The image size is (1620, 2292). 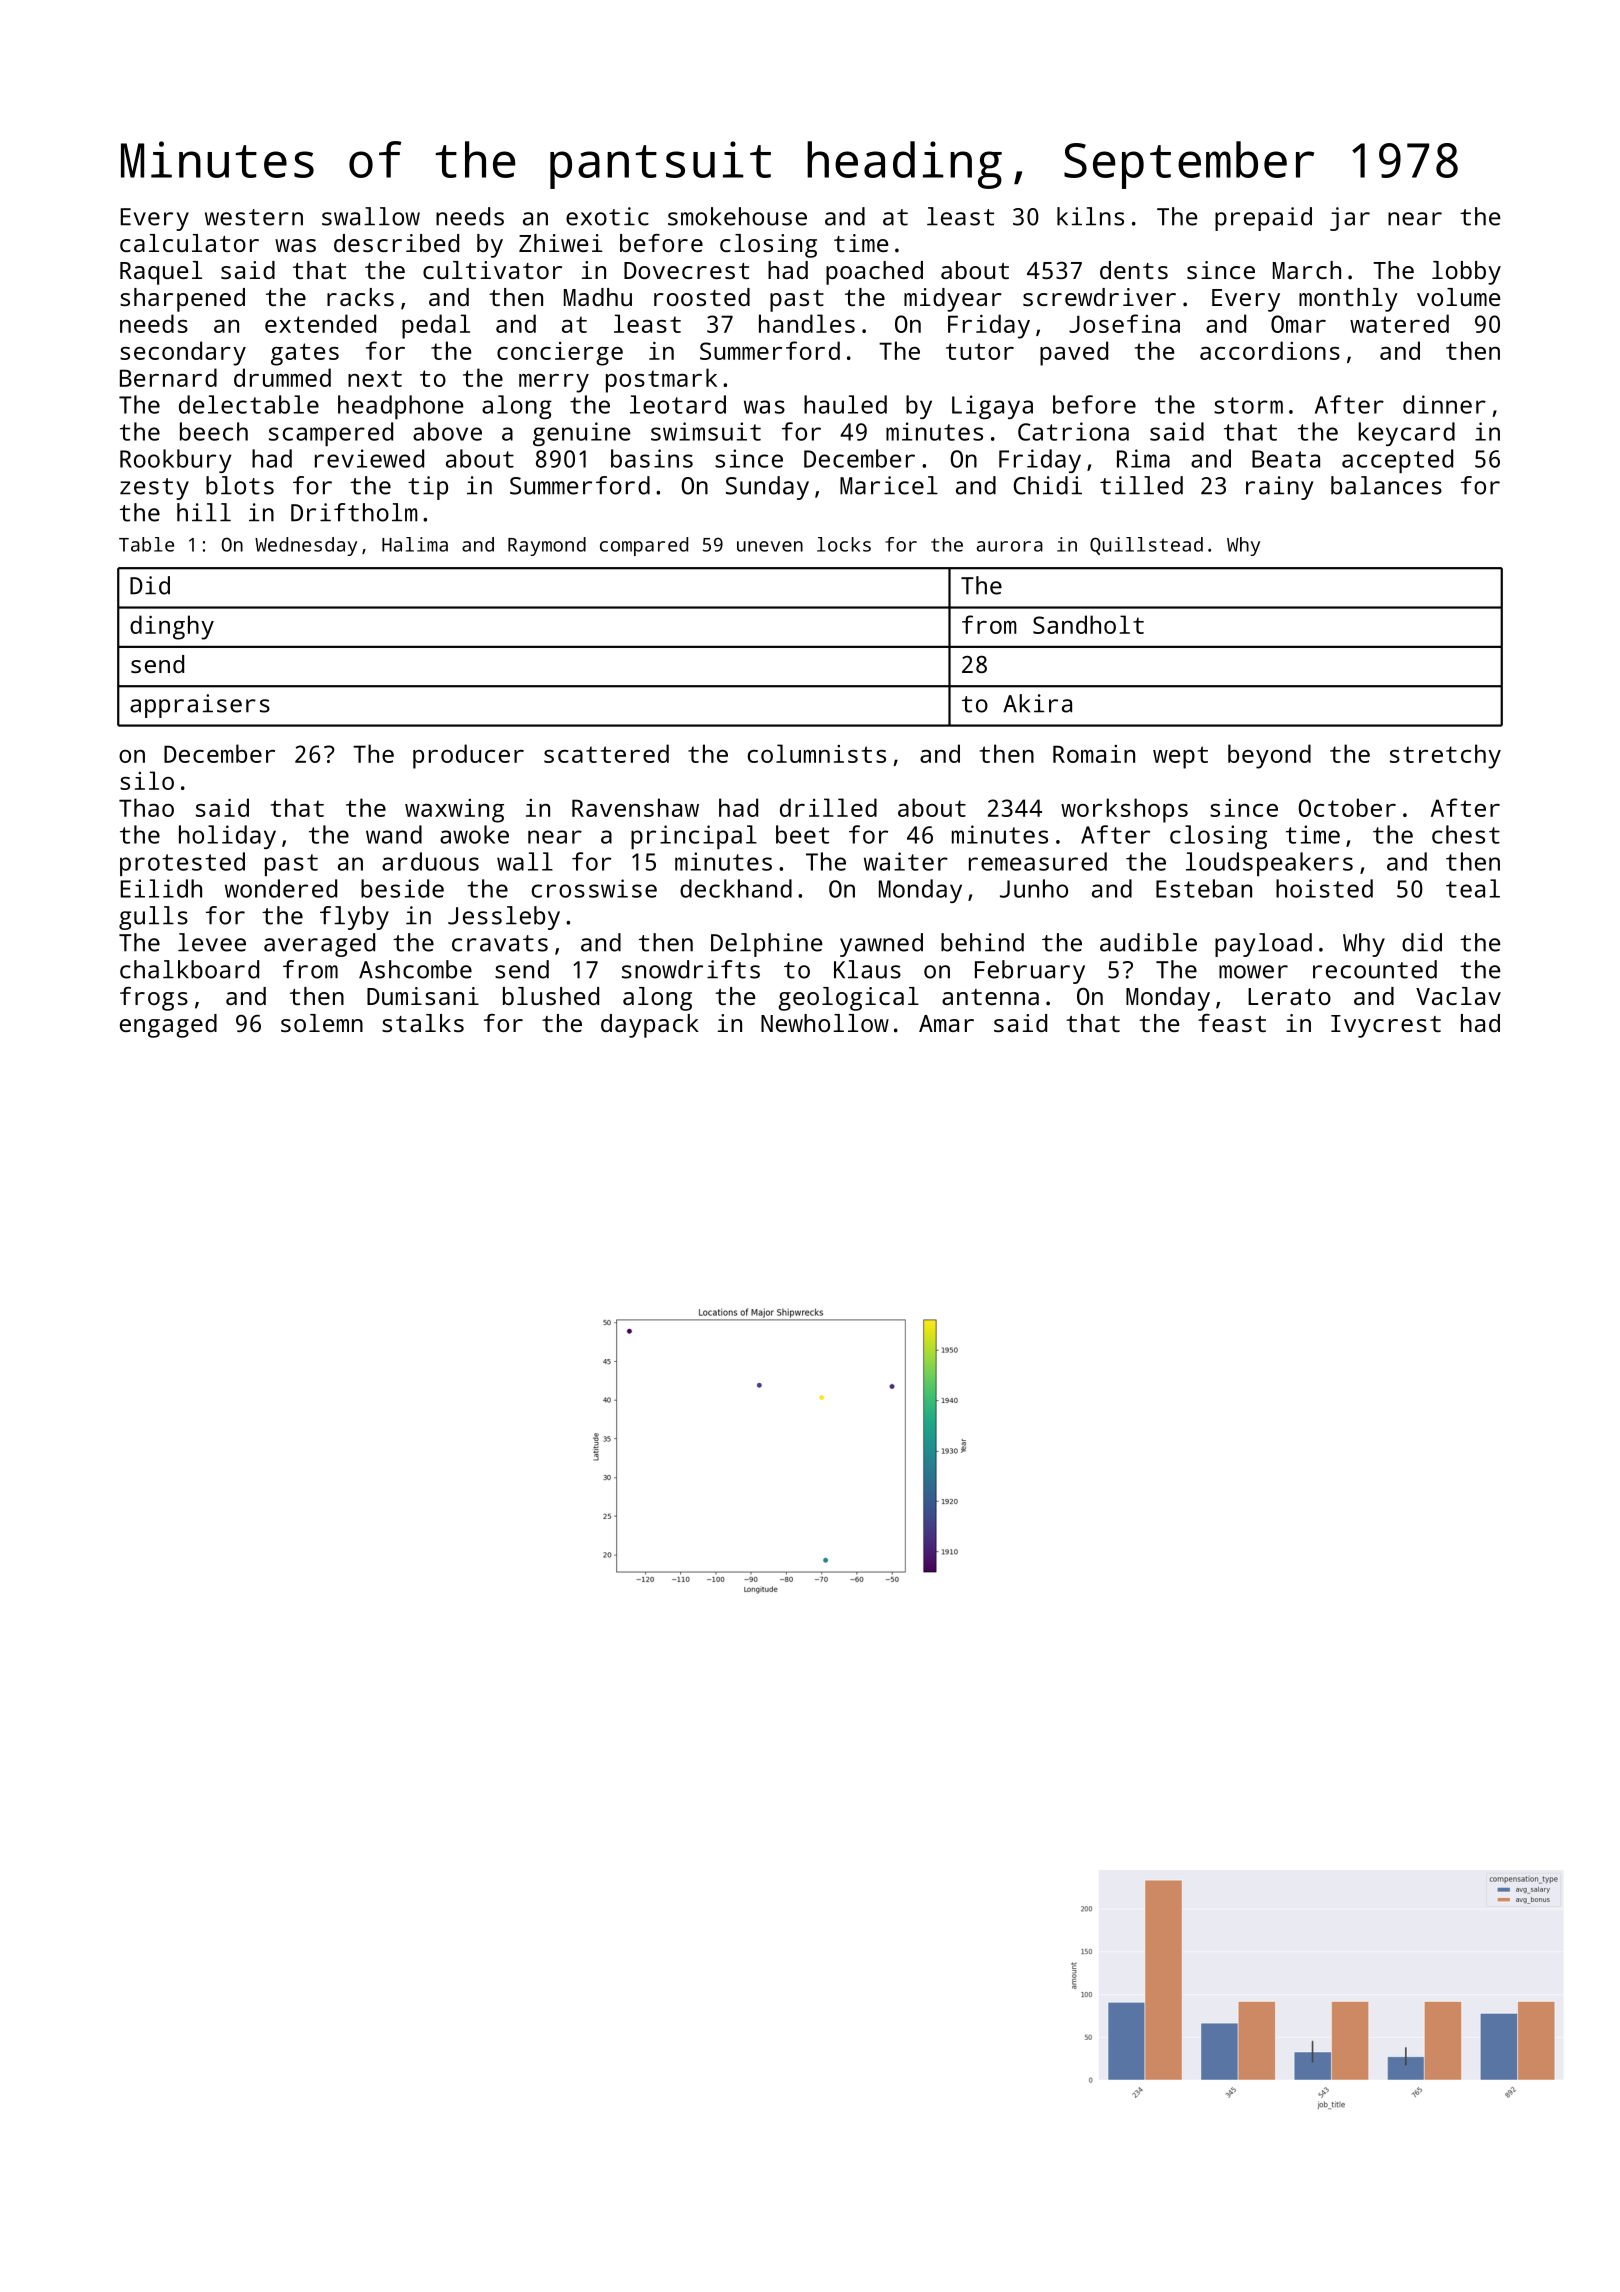 I want to click on above, so click(x=447, y=431).
